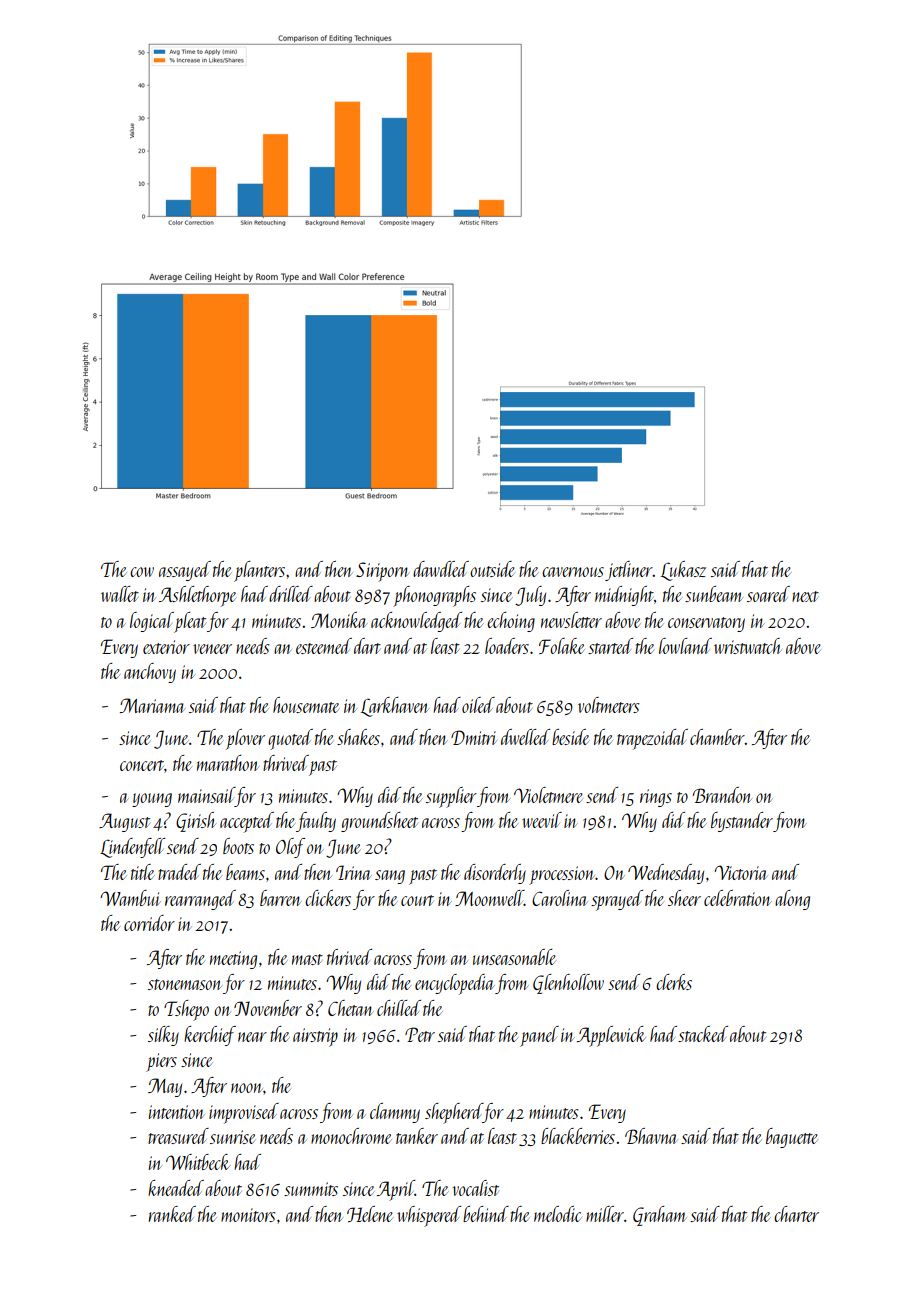  What do you see at coordinates (562, 646) in the document?
I see `Folake` at bounding box center [562, 646].
